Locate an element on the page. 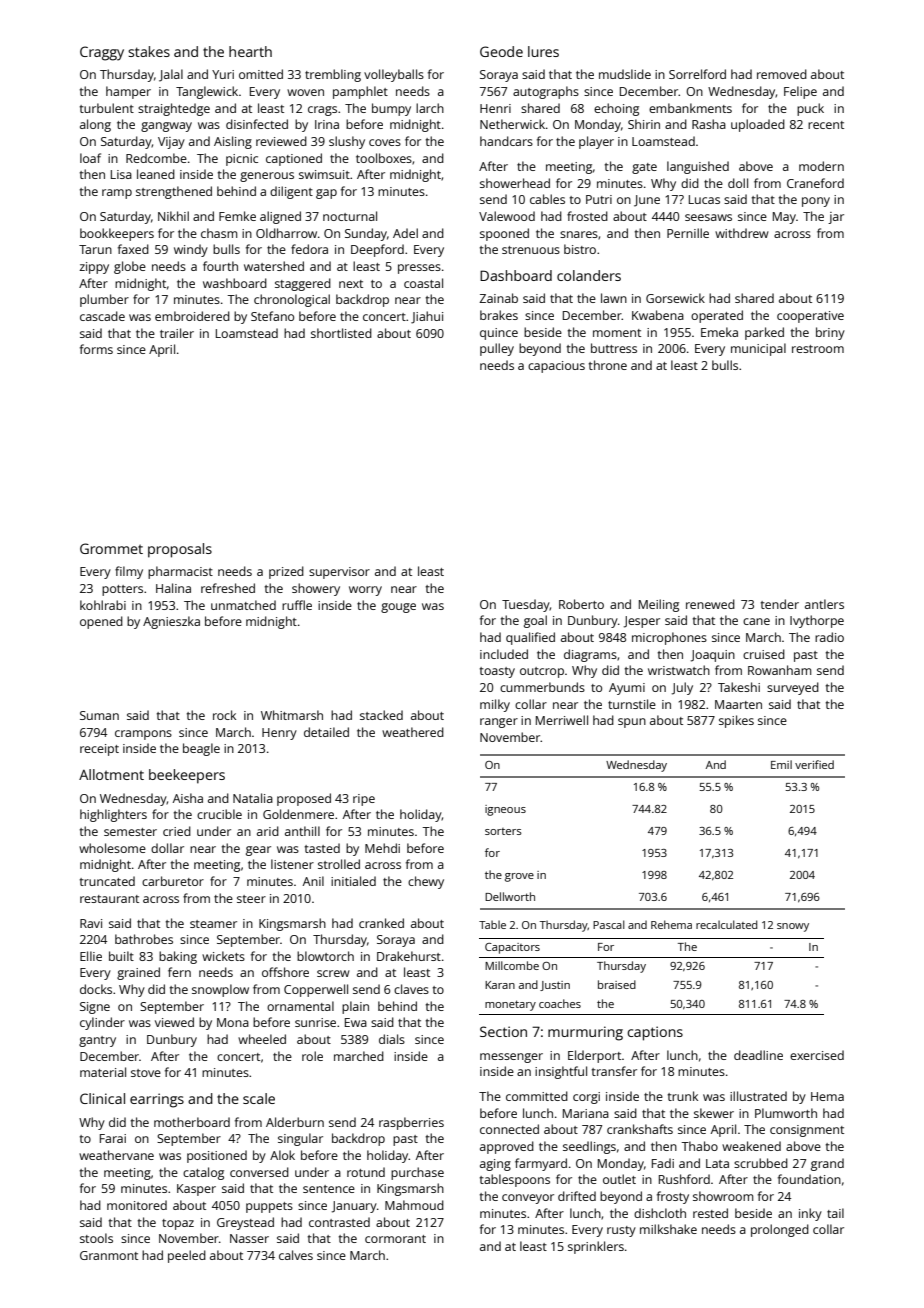 The height and width of the document is (1308, 924). drifted is located at coordinates (577, 1196).
